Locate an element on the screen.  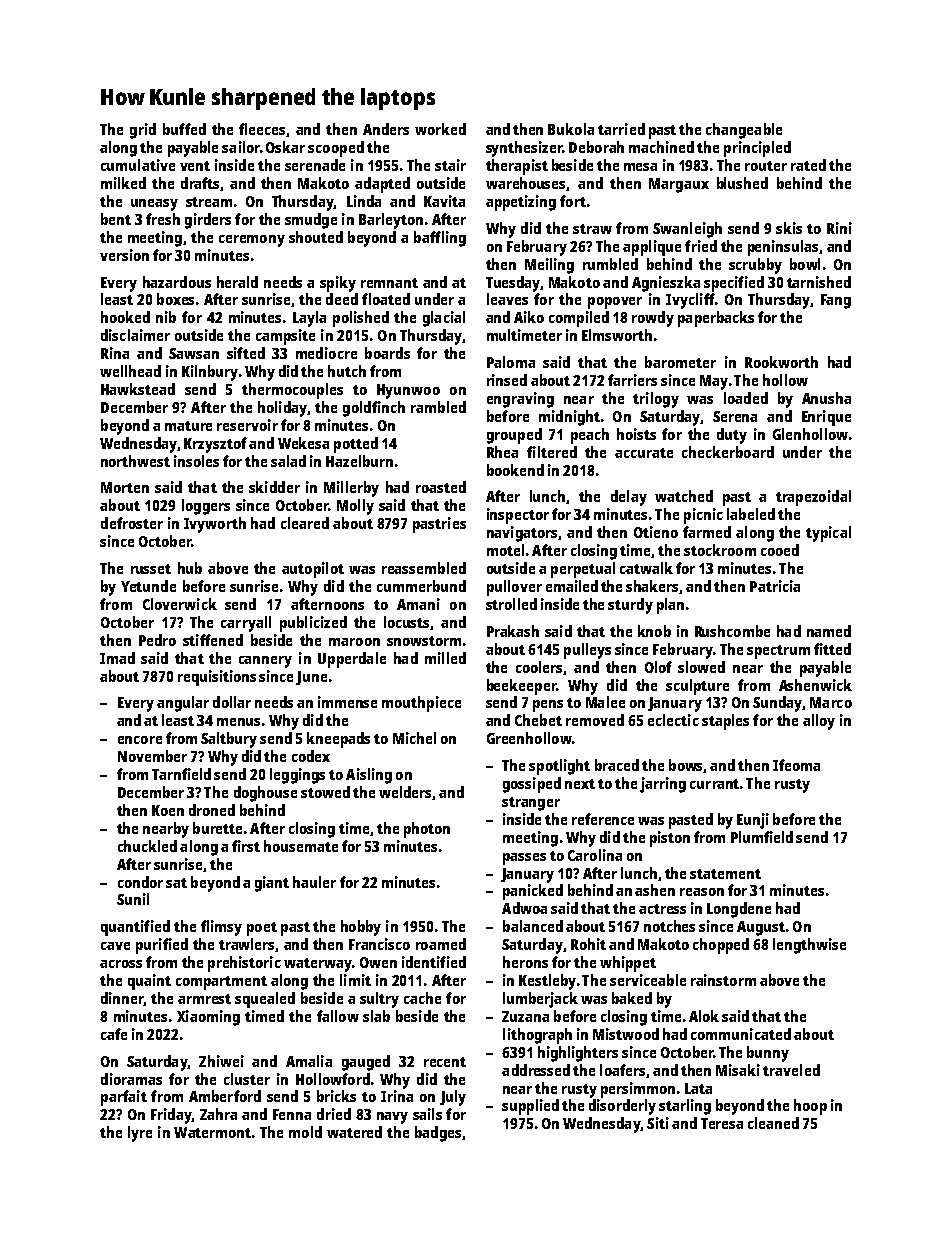
Ifeoma is located at coordinates (796, 765).
